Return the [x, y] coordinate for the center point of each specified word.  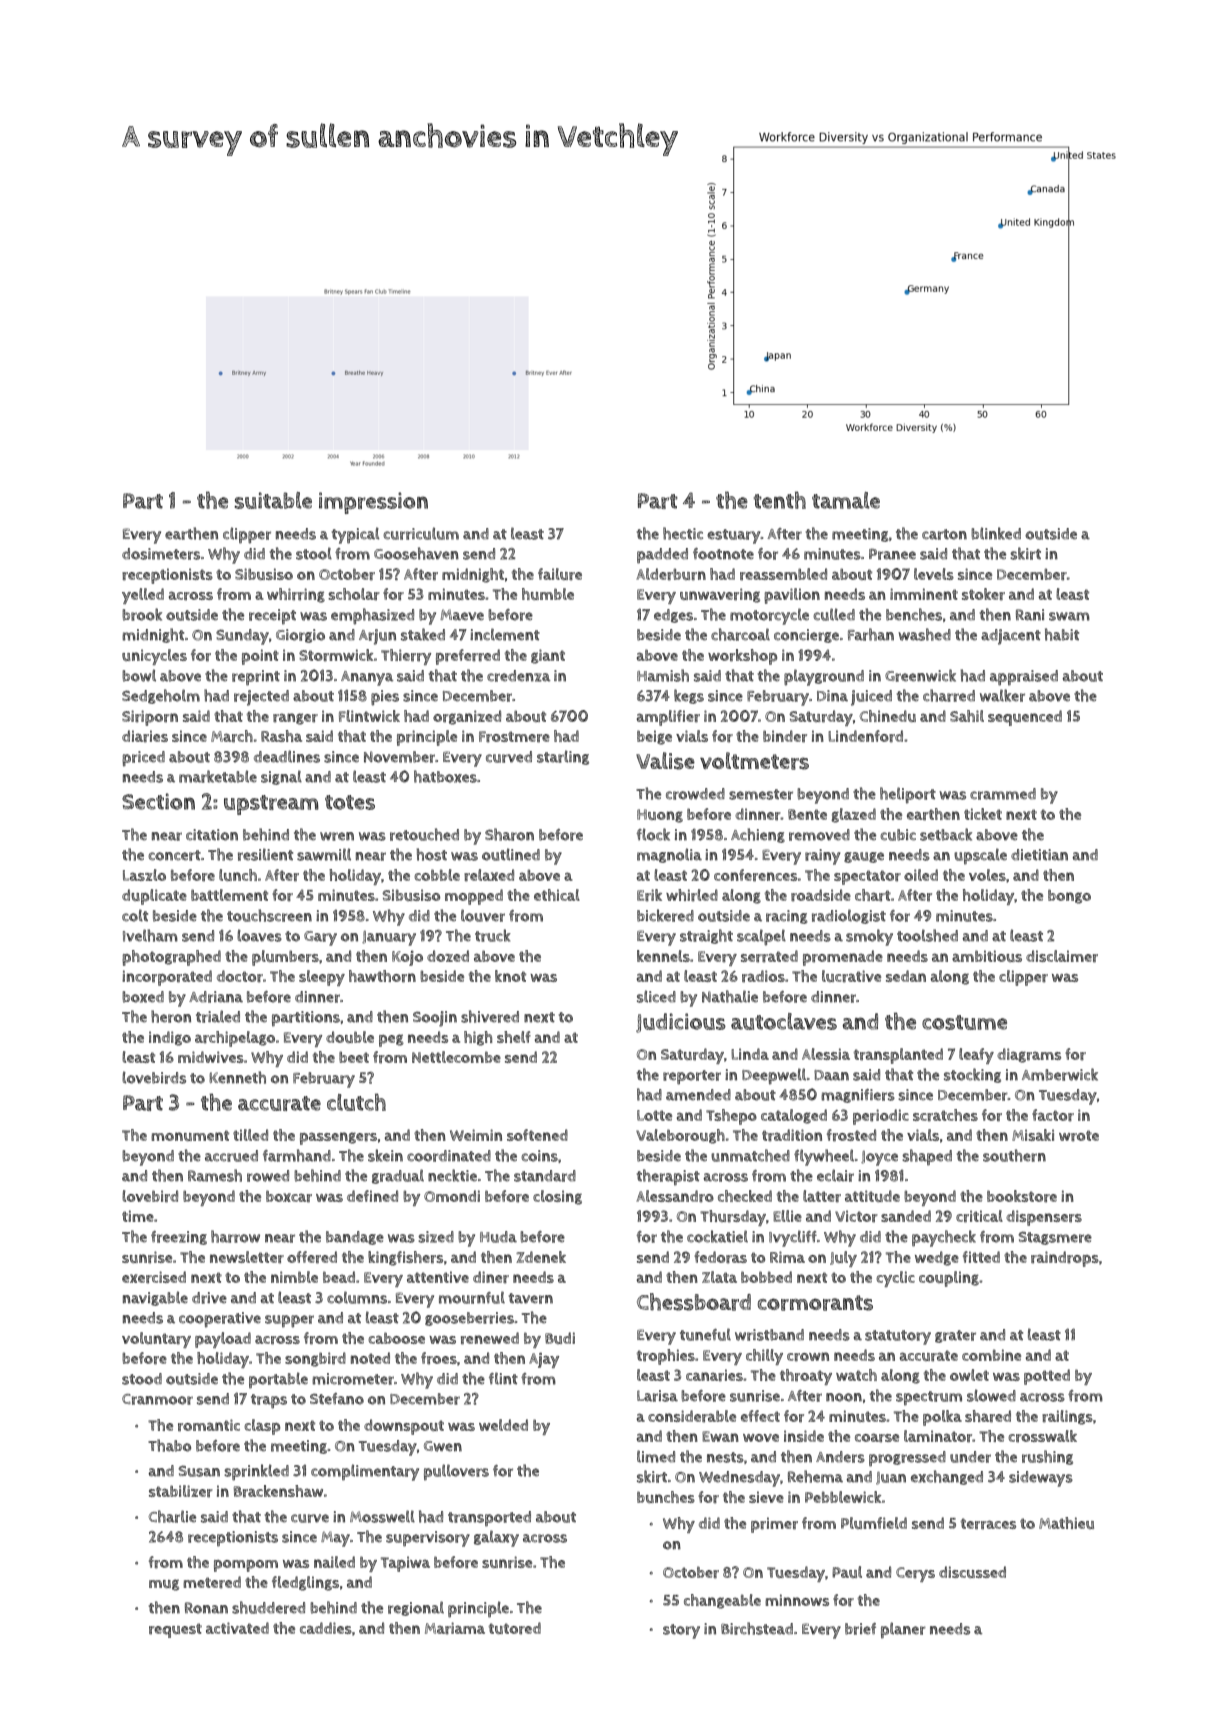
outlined [511, 854]
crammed [1003, 794]
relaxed [489, 875]
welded [503, 1425]
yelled [143, 596]
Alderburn [671, 574]
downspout [404, 1427]
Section [158, 801]
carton [944, 534]
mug [164, 1585]
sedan [906, 976]
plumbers [285, 958]
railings [1067, 1417]
